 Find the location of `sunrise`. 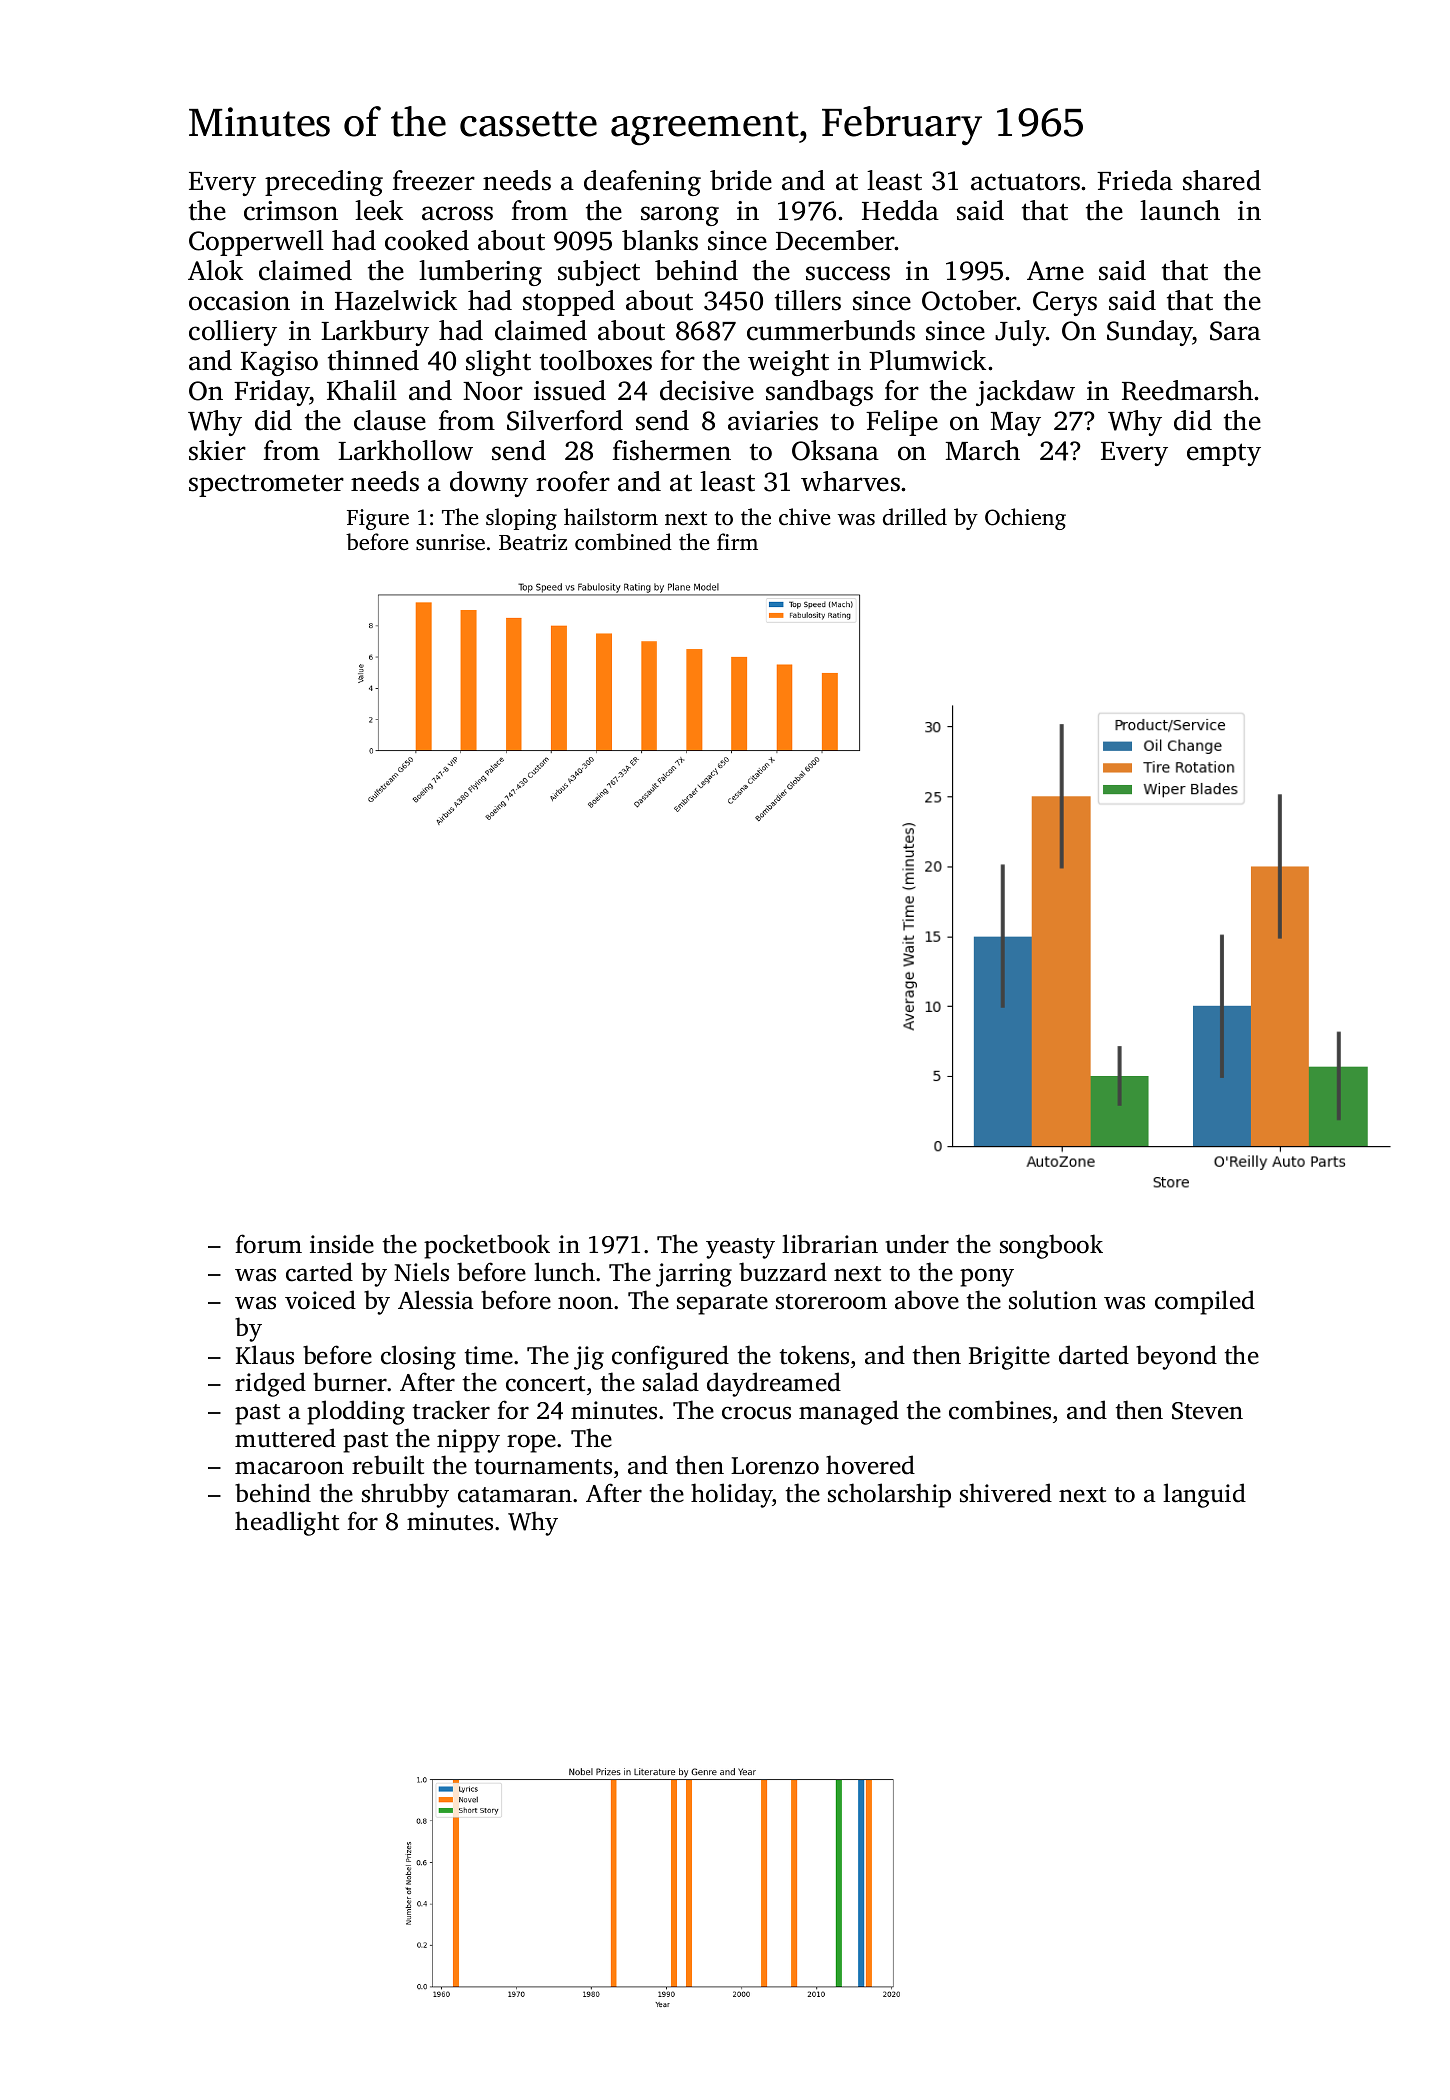

sunrise is located at coordinates (450, 542).
